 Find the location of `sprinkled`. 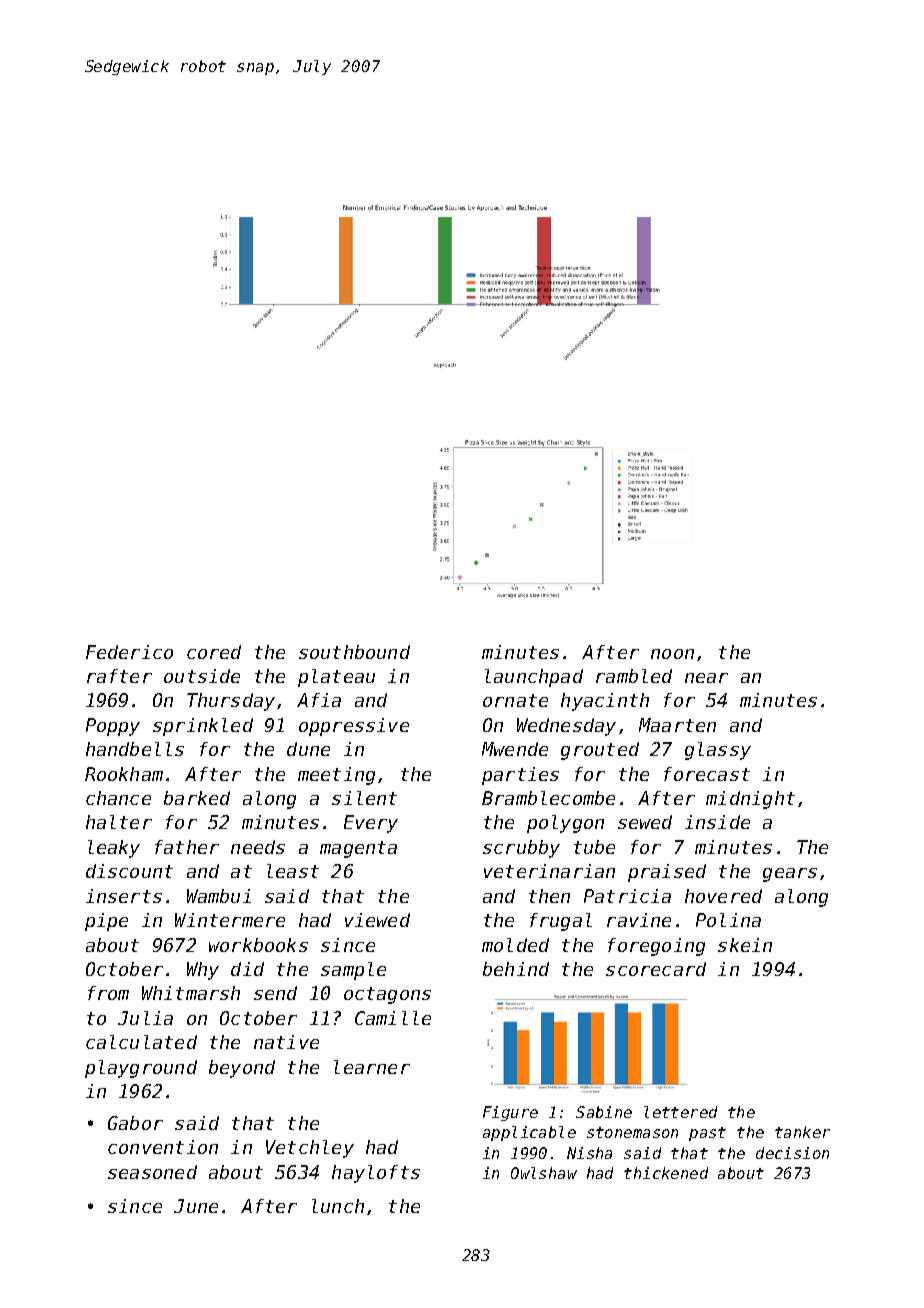

sprinkled is located at coordinates (203, 727).
